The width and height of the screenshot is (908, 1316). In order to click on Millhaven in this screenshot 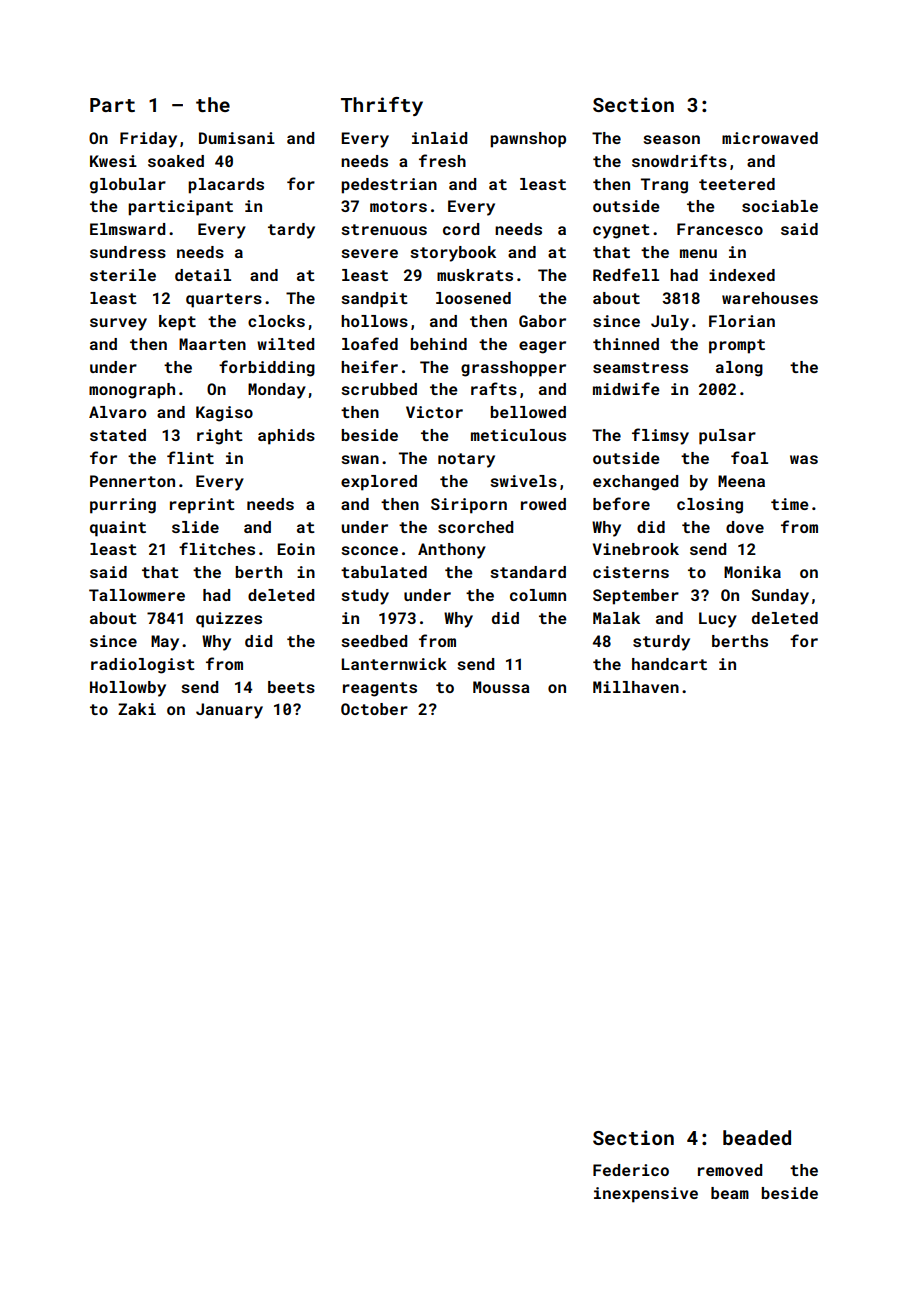, I will do `click(636, 687)`.
